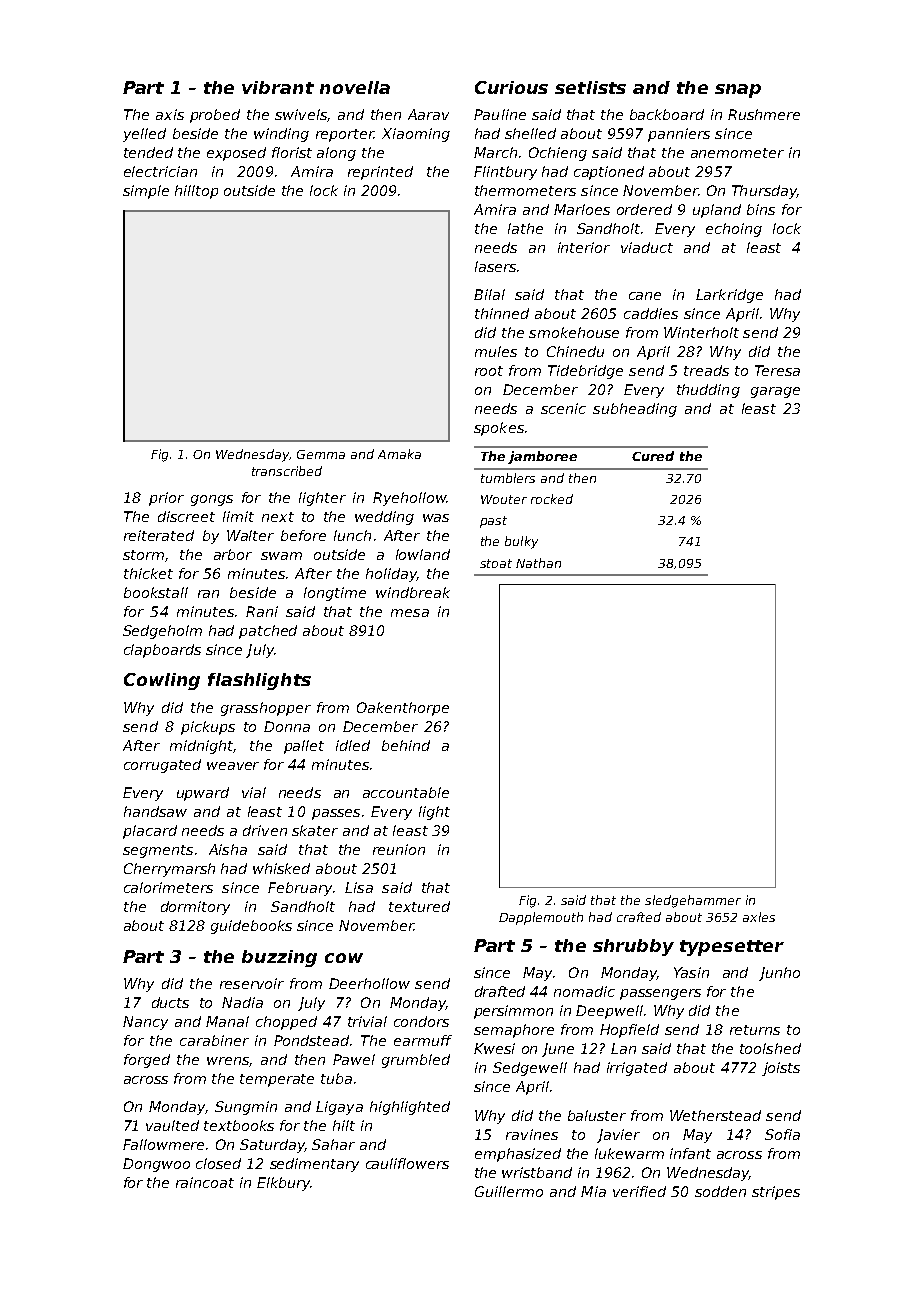  I want to click on stoat, so click(496, 563).
